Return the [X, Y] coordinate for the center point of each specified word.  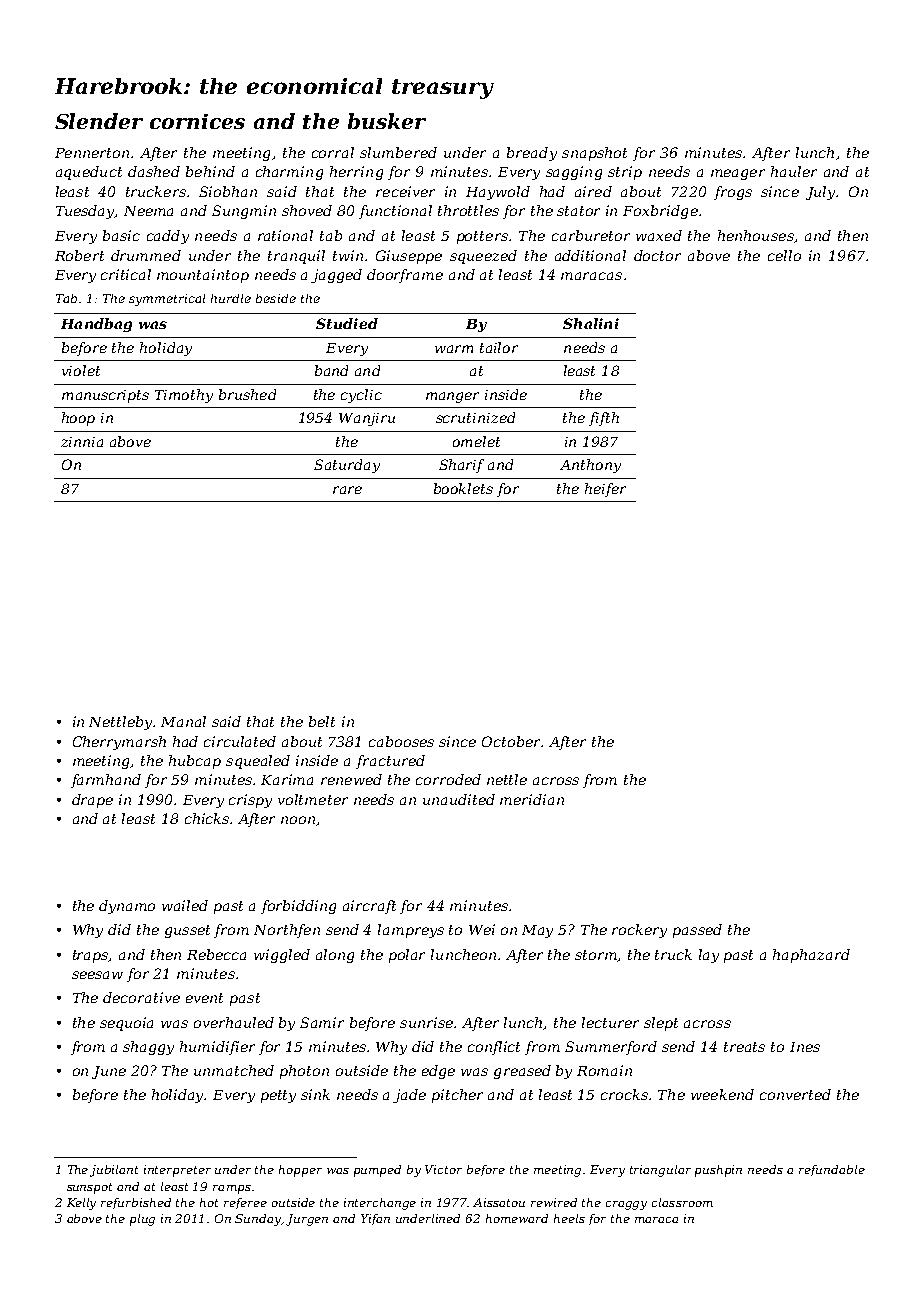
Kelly [81, 1204]
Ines [805, 1047]
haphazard [811, 956]
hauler [794, 171]
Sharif [461, 466]
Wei [482, 929]
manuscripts [105, 396]
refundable [832, 1170]
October [512, 741]
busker [387, 121]
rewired [554, 1202]
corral [333, 152]
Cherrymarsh [119, 743]
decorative [141, 997]
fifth [604, 419]
